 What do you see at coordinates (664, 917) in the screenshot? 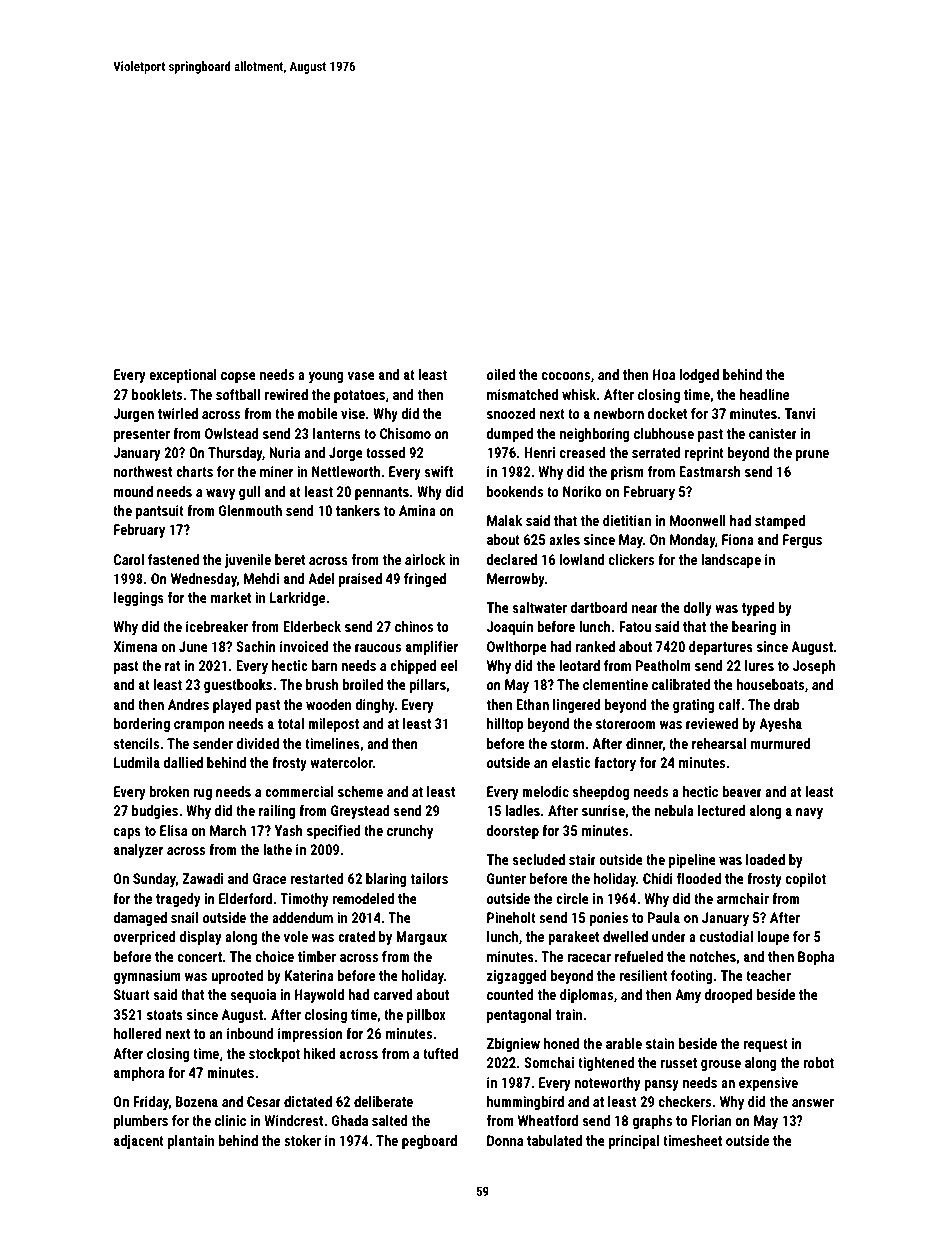
I see `Paula` at bounding box center [664, 917].
